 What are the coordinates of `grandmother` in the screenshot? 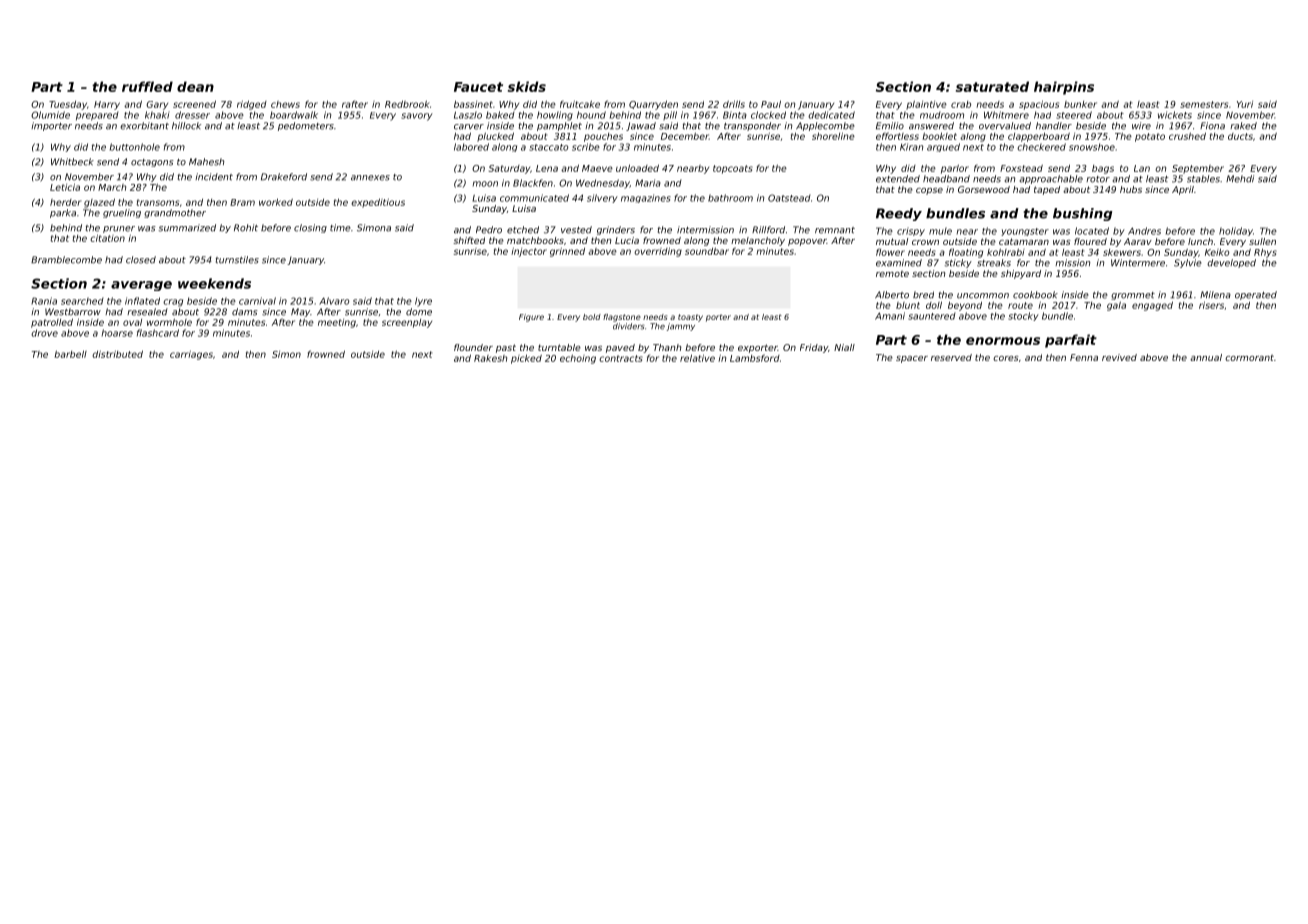 It's located at (175, 213).
